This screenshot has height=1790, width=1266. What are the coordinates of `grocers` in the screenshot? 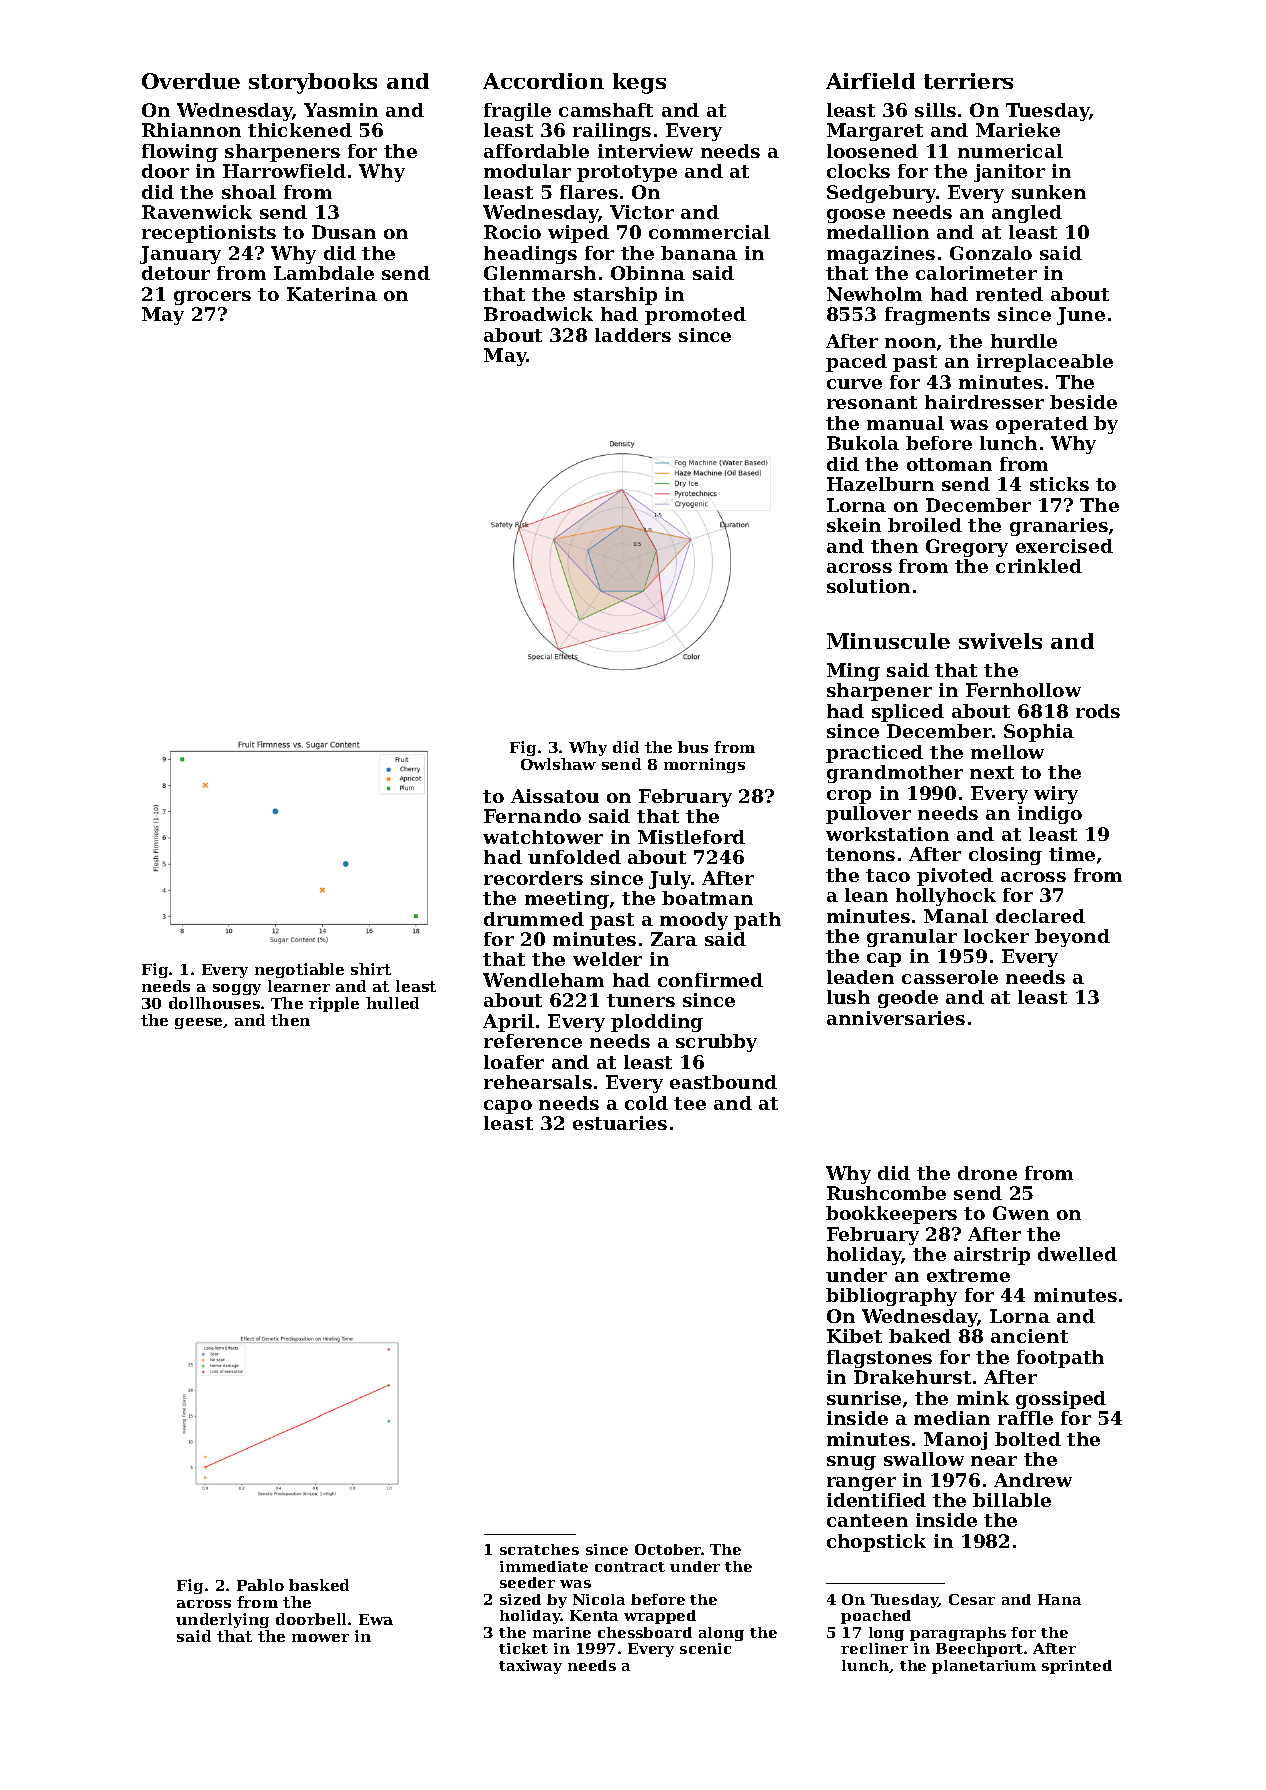 It's located at (212, 298).
